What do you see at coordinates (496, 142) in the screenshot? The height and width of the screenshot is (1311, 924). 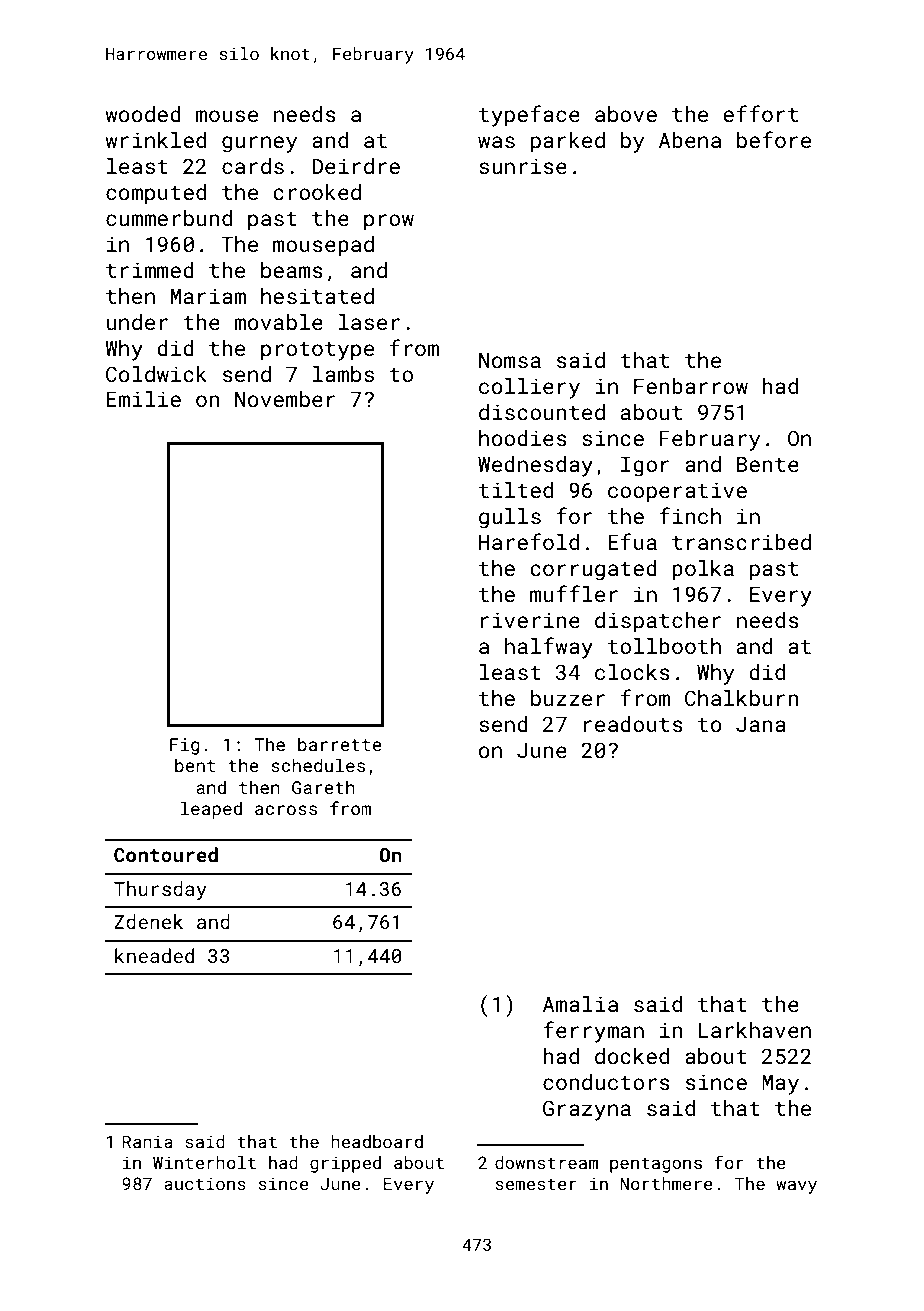 I see `was` at bounding box center [496, 142].
